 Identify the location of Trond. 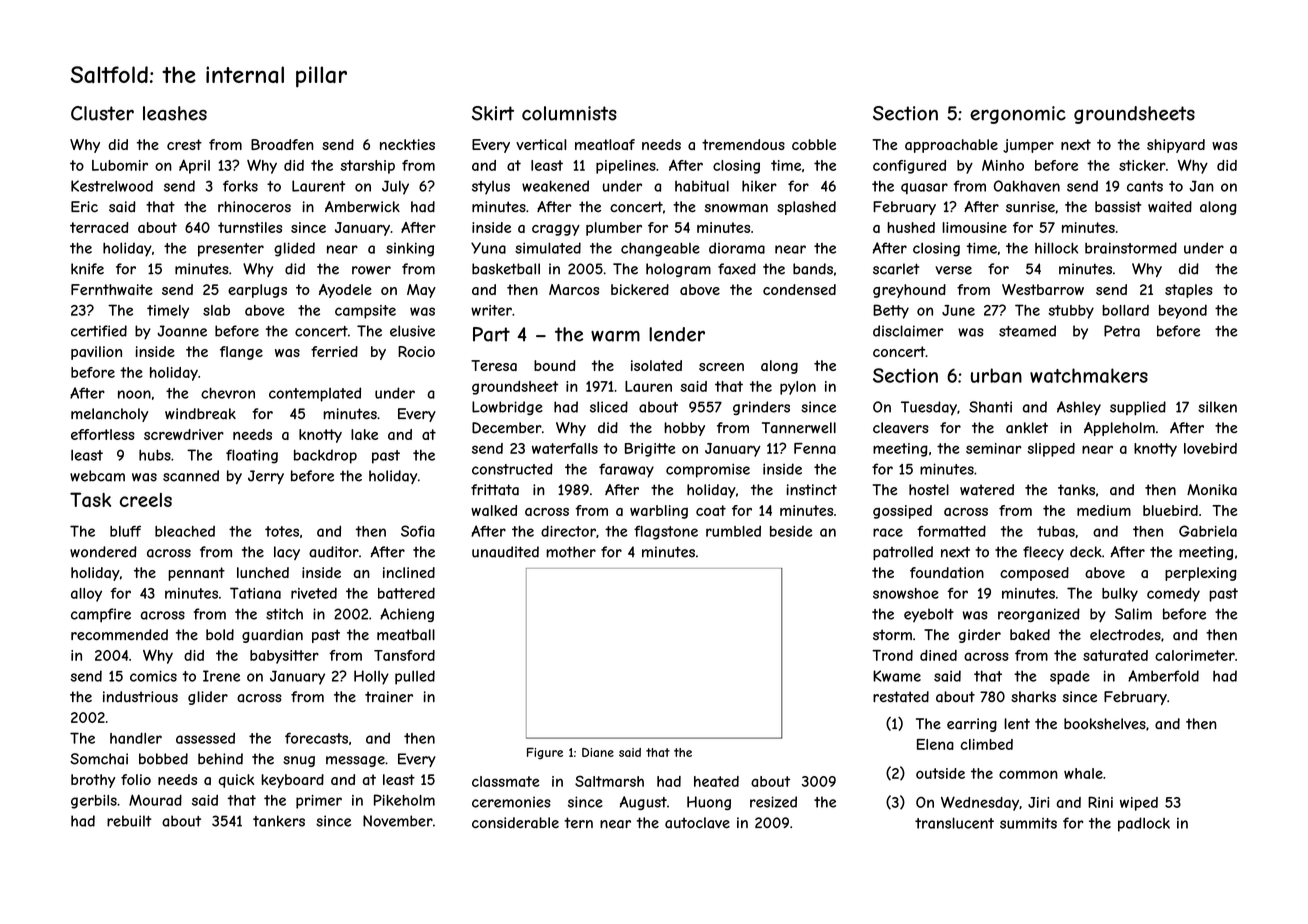
(892, 655).
